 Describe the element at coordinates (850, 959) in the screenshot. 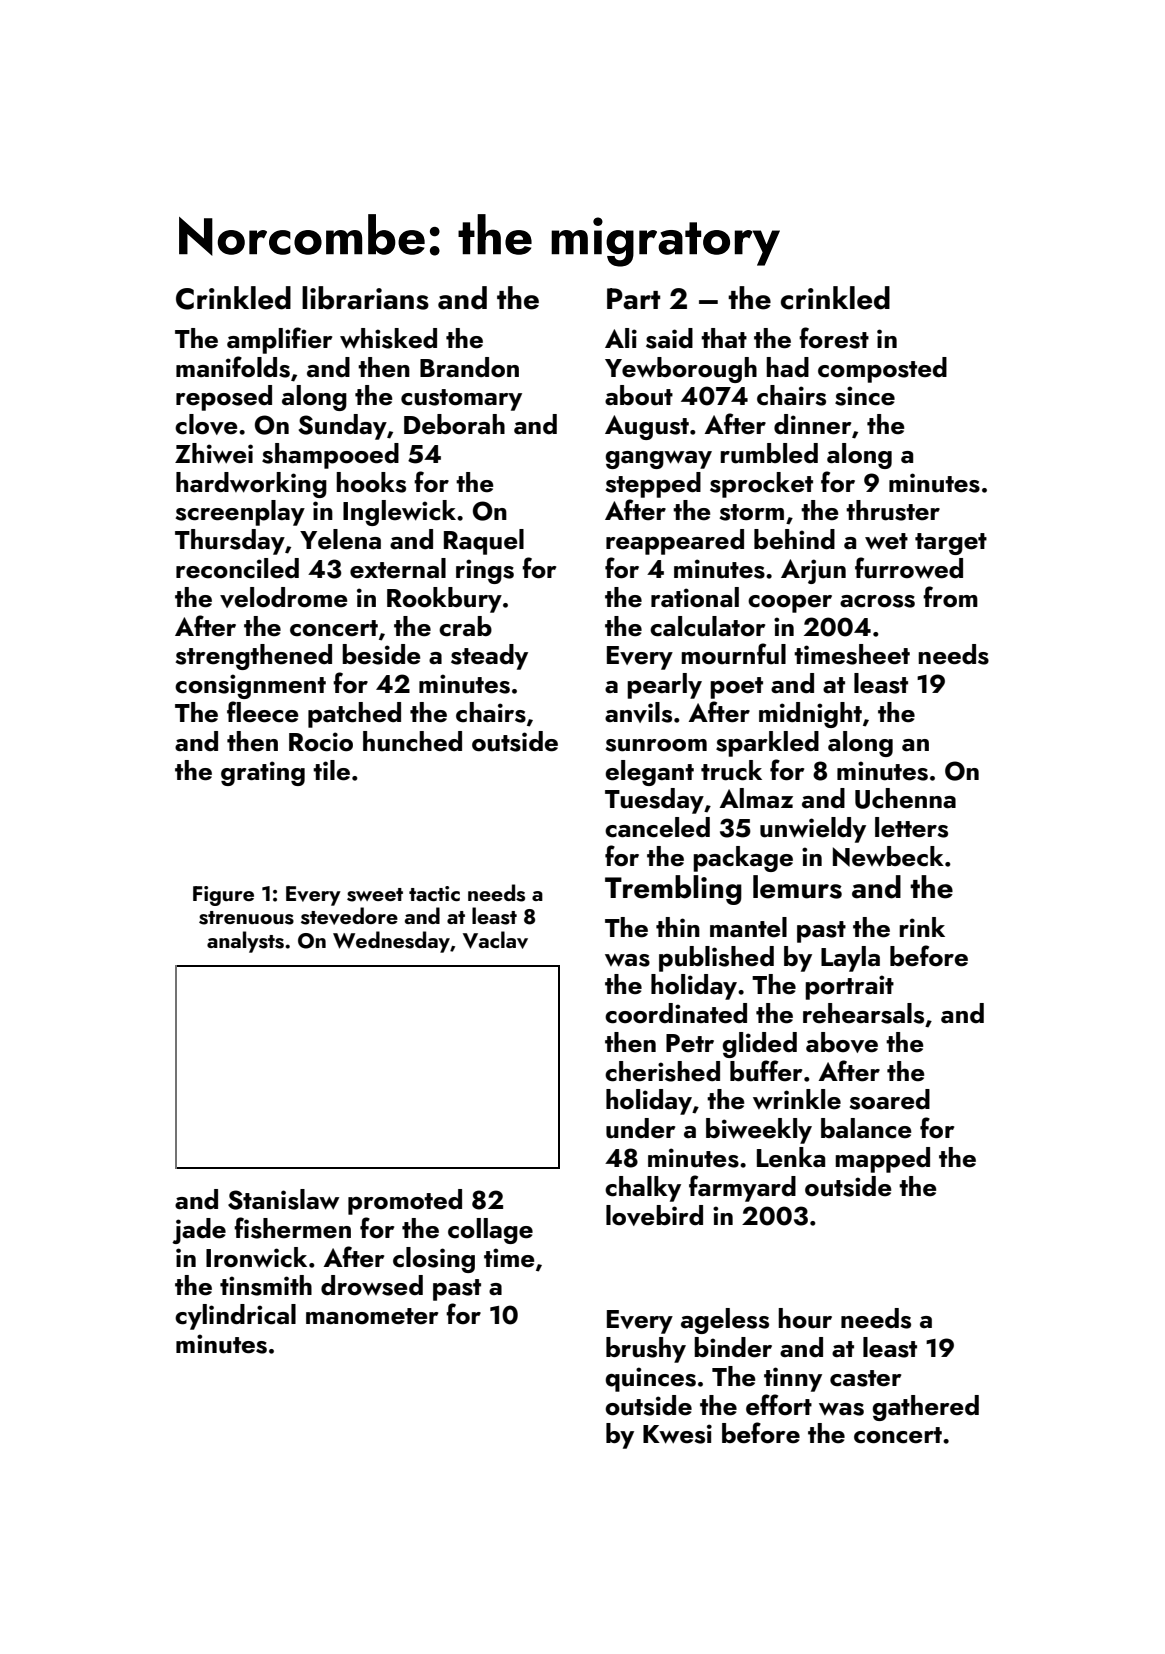

I see `Layla` at that location.
